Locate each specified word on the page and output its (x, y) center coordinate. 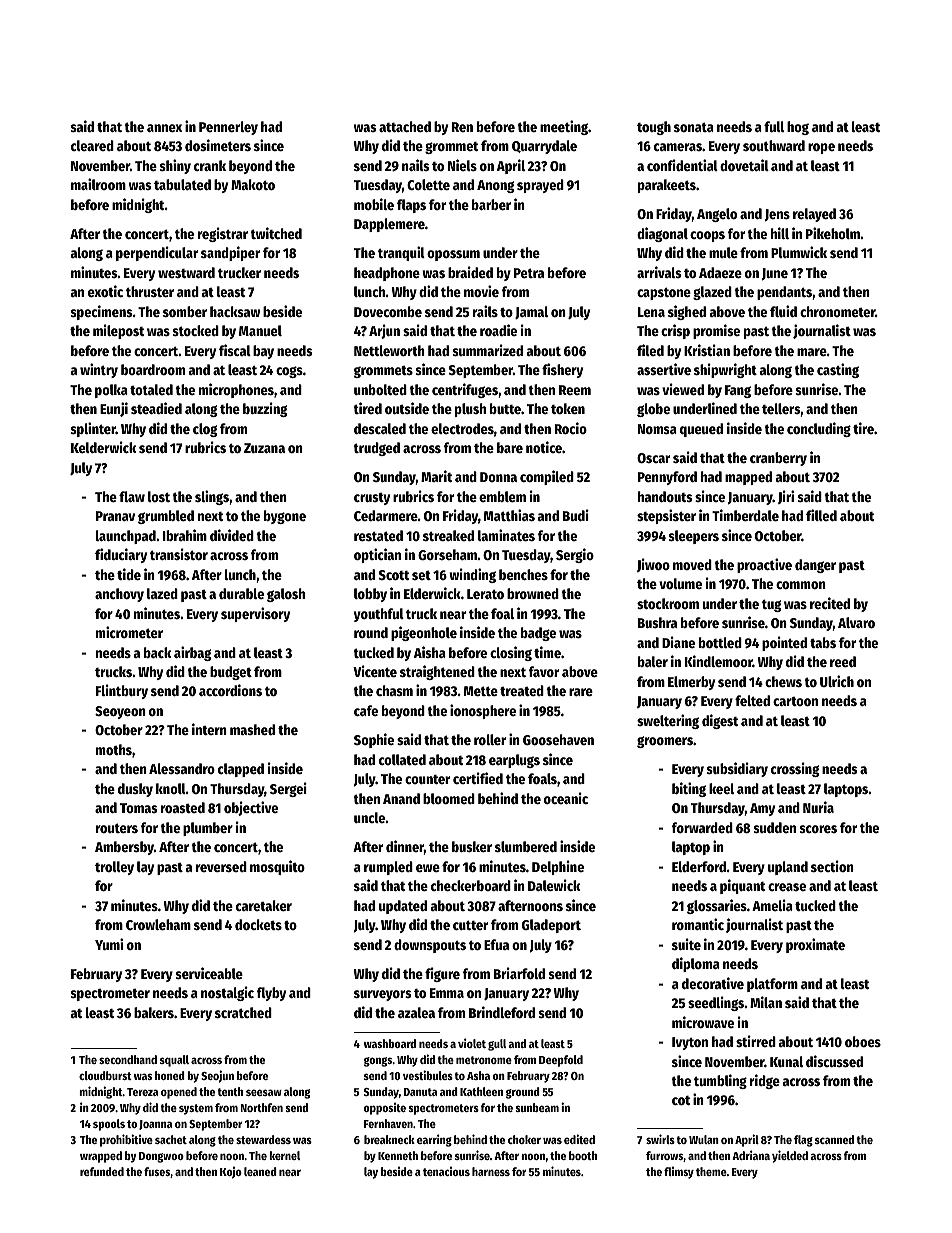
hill (780, 233)
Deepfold (561, 1061)
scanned (834, 1139)
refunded (102, 1171)
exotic (105, 291)
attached (405, 126)
